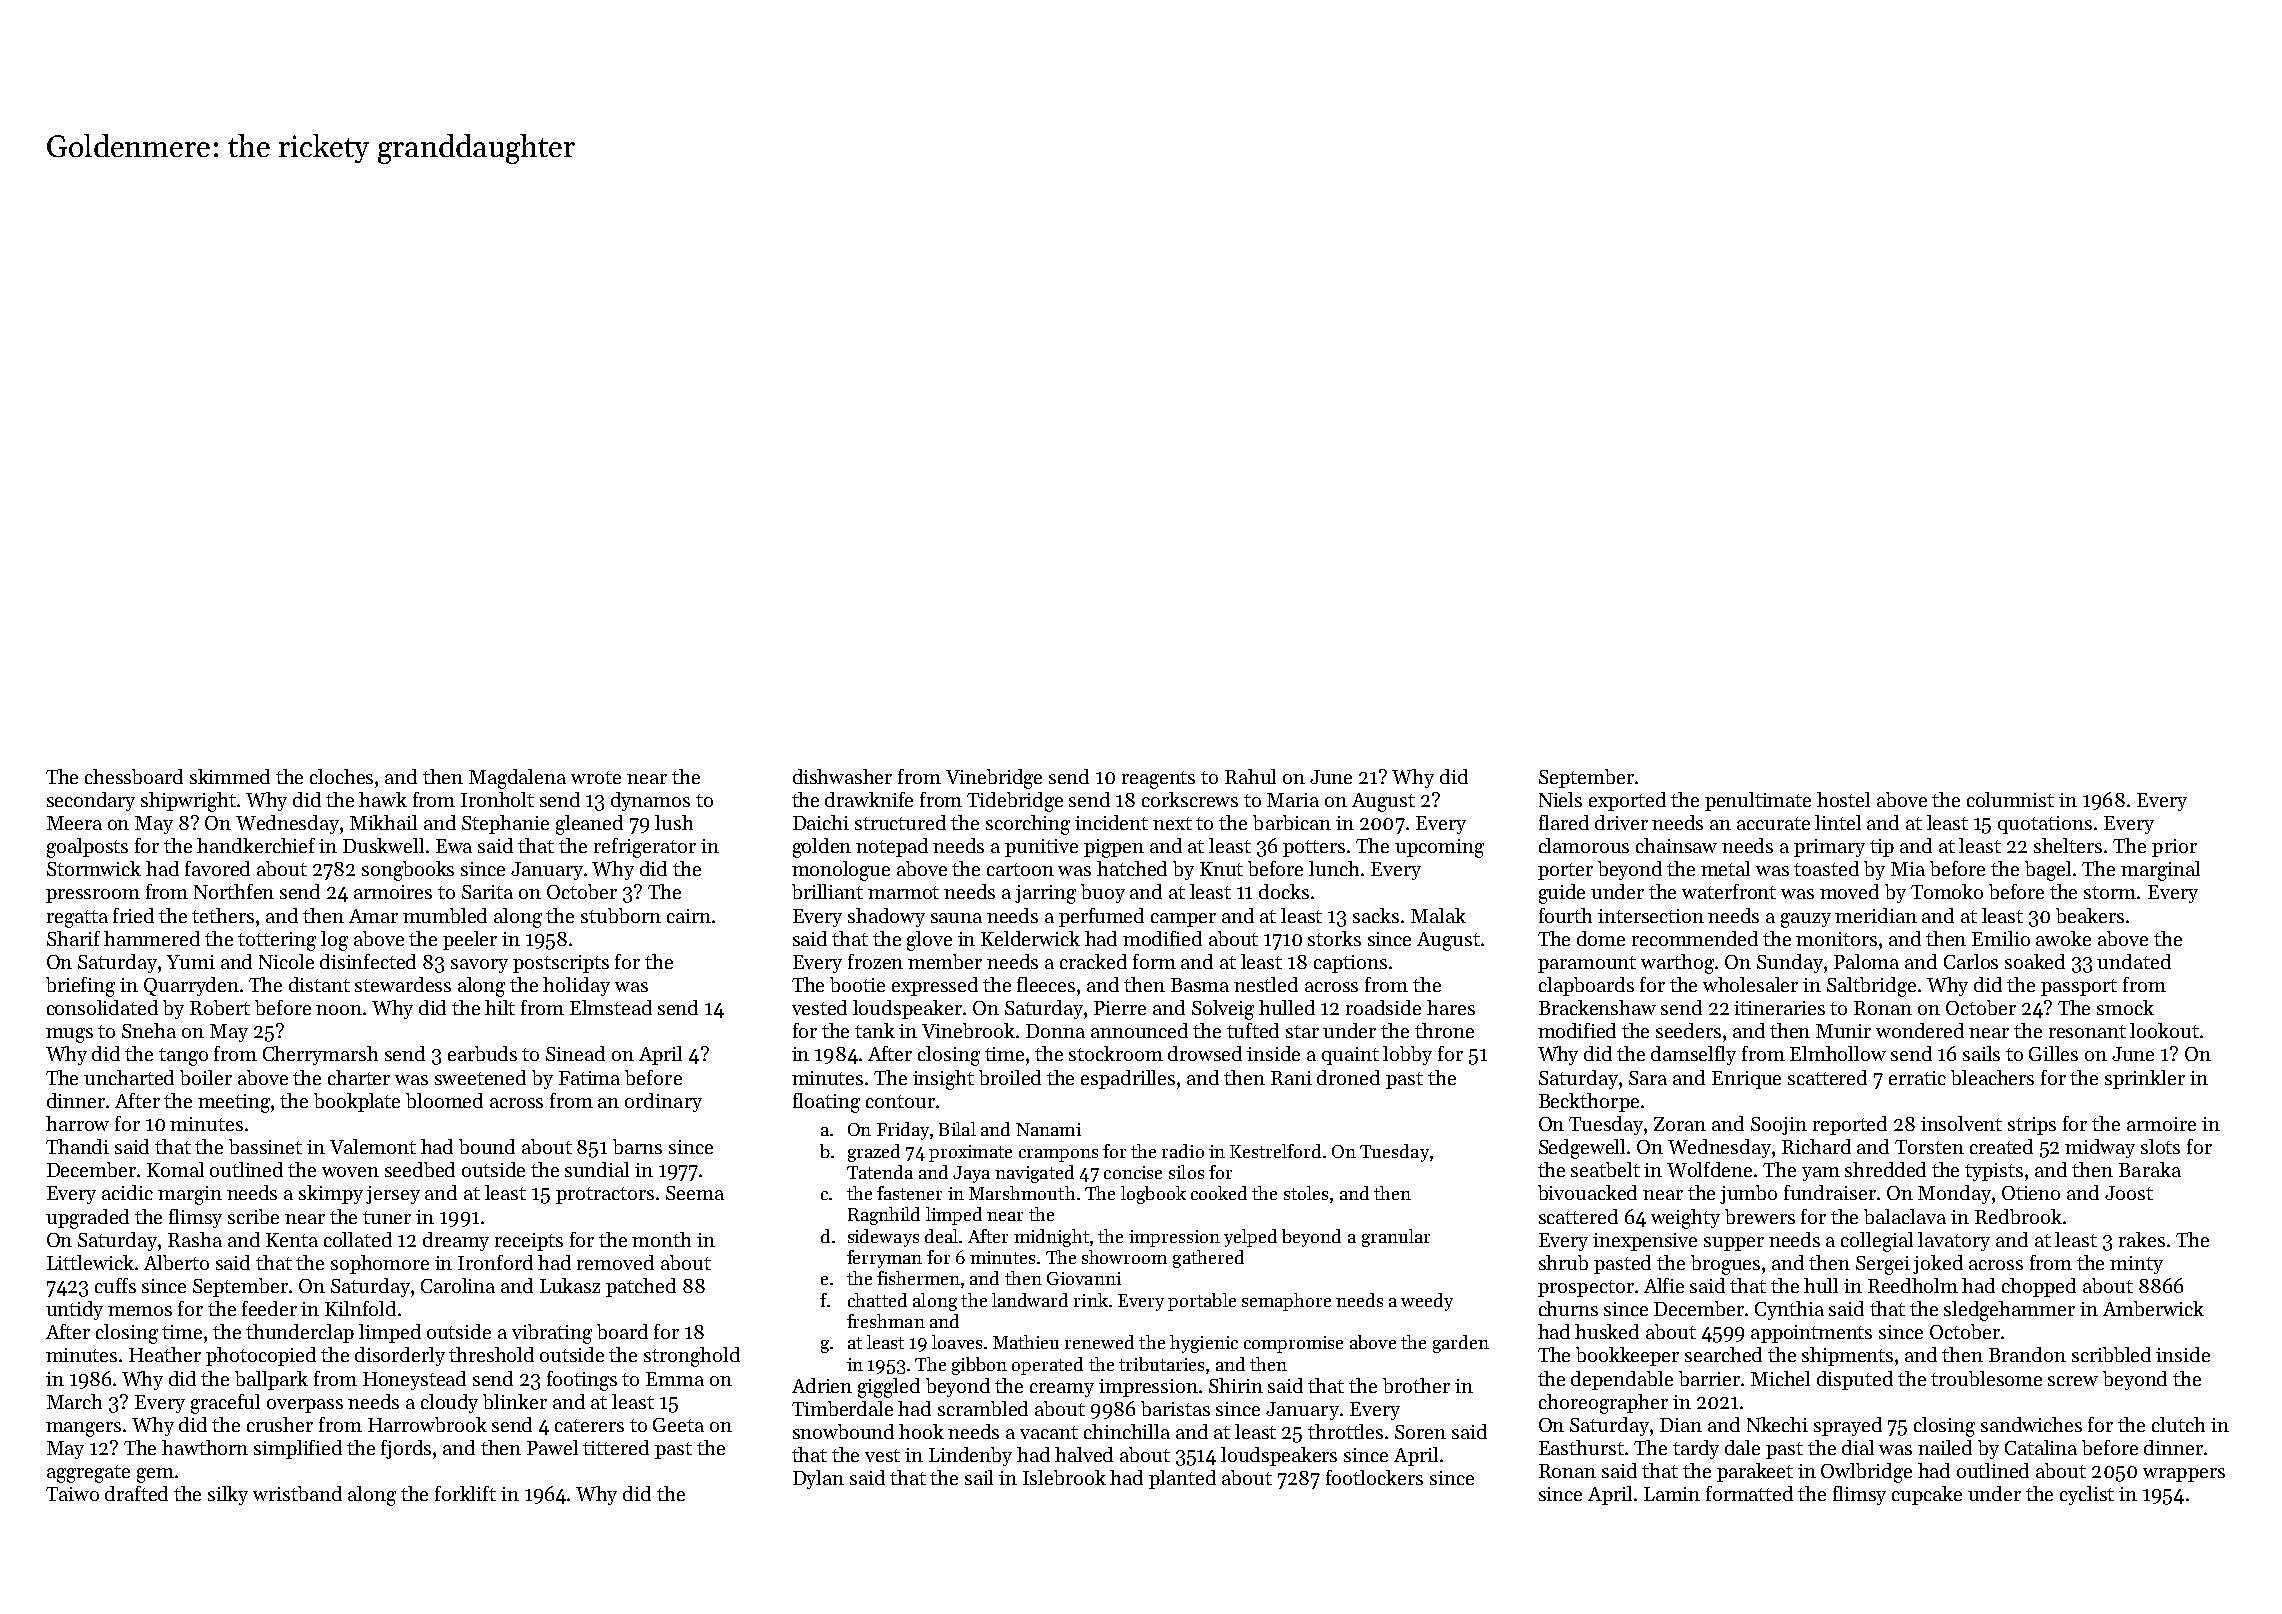 This document has height=1614, width=2282. What do you see at coordinates (72, 1494) in the document?
I see `Taiwo` at bounding box center [72, 1494].
